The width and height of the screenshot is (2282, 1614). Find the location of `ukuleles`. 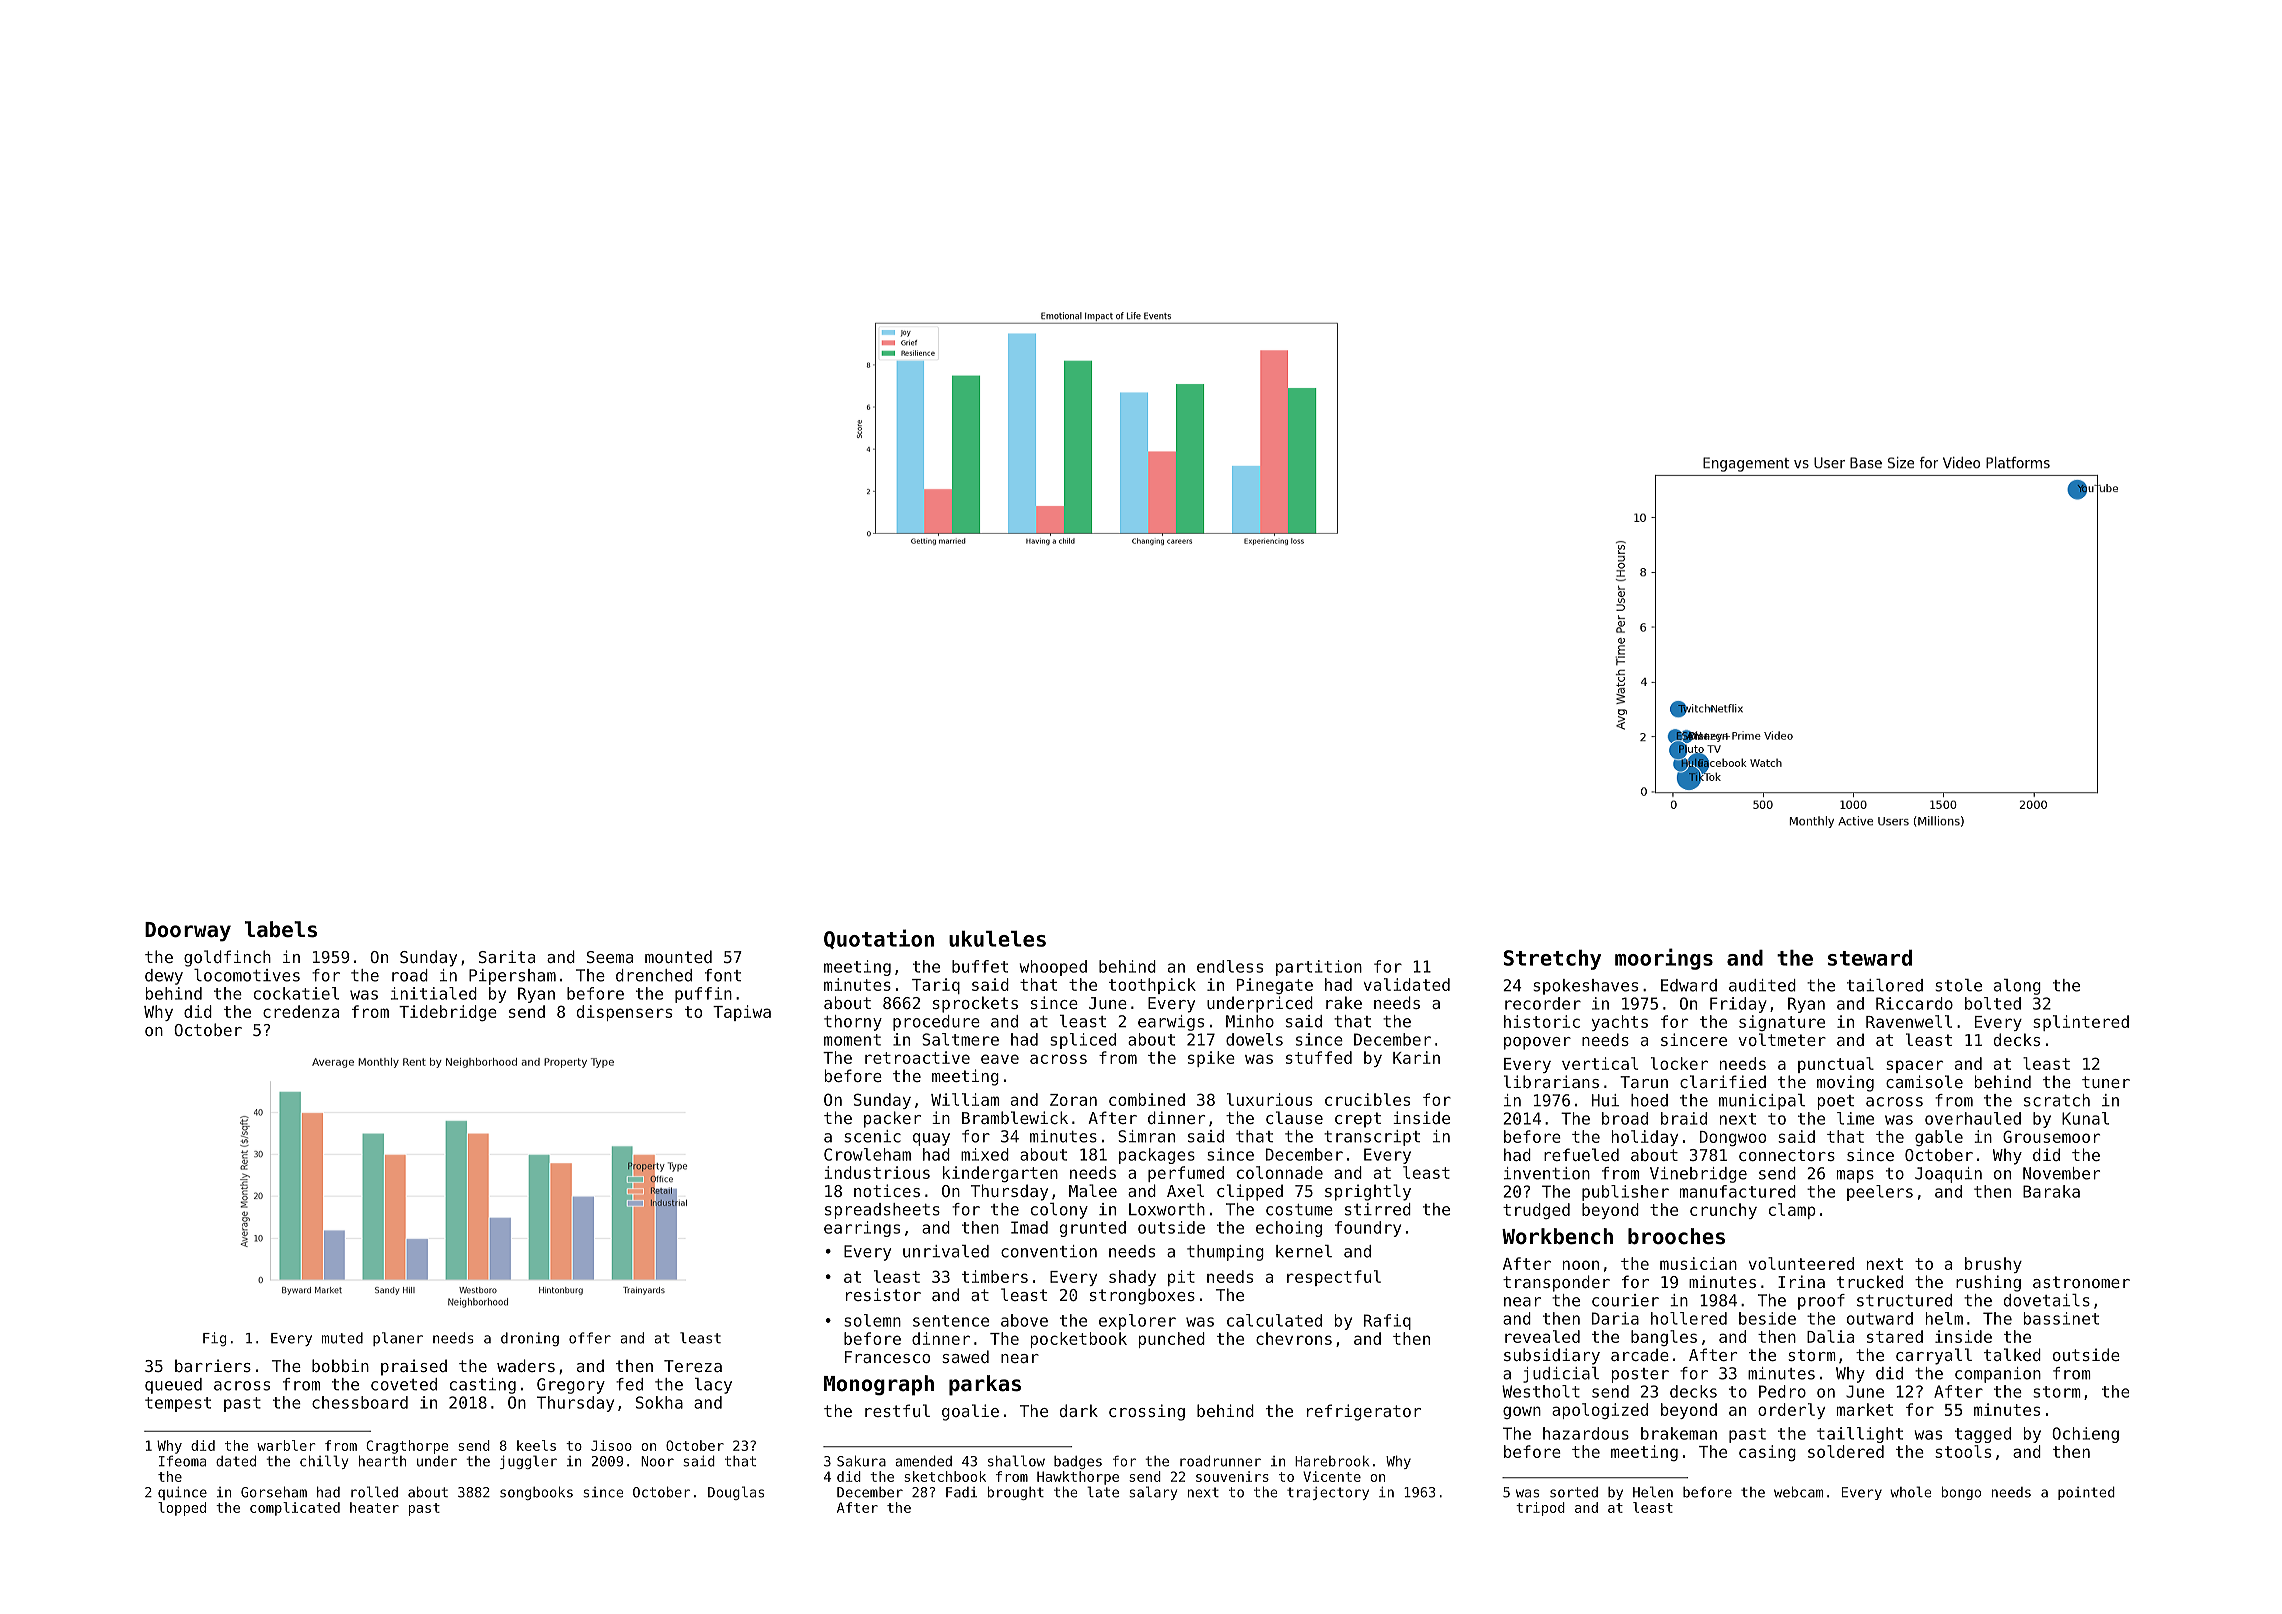

ukuleles is located at coordinates (997, 939).
